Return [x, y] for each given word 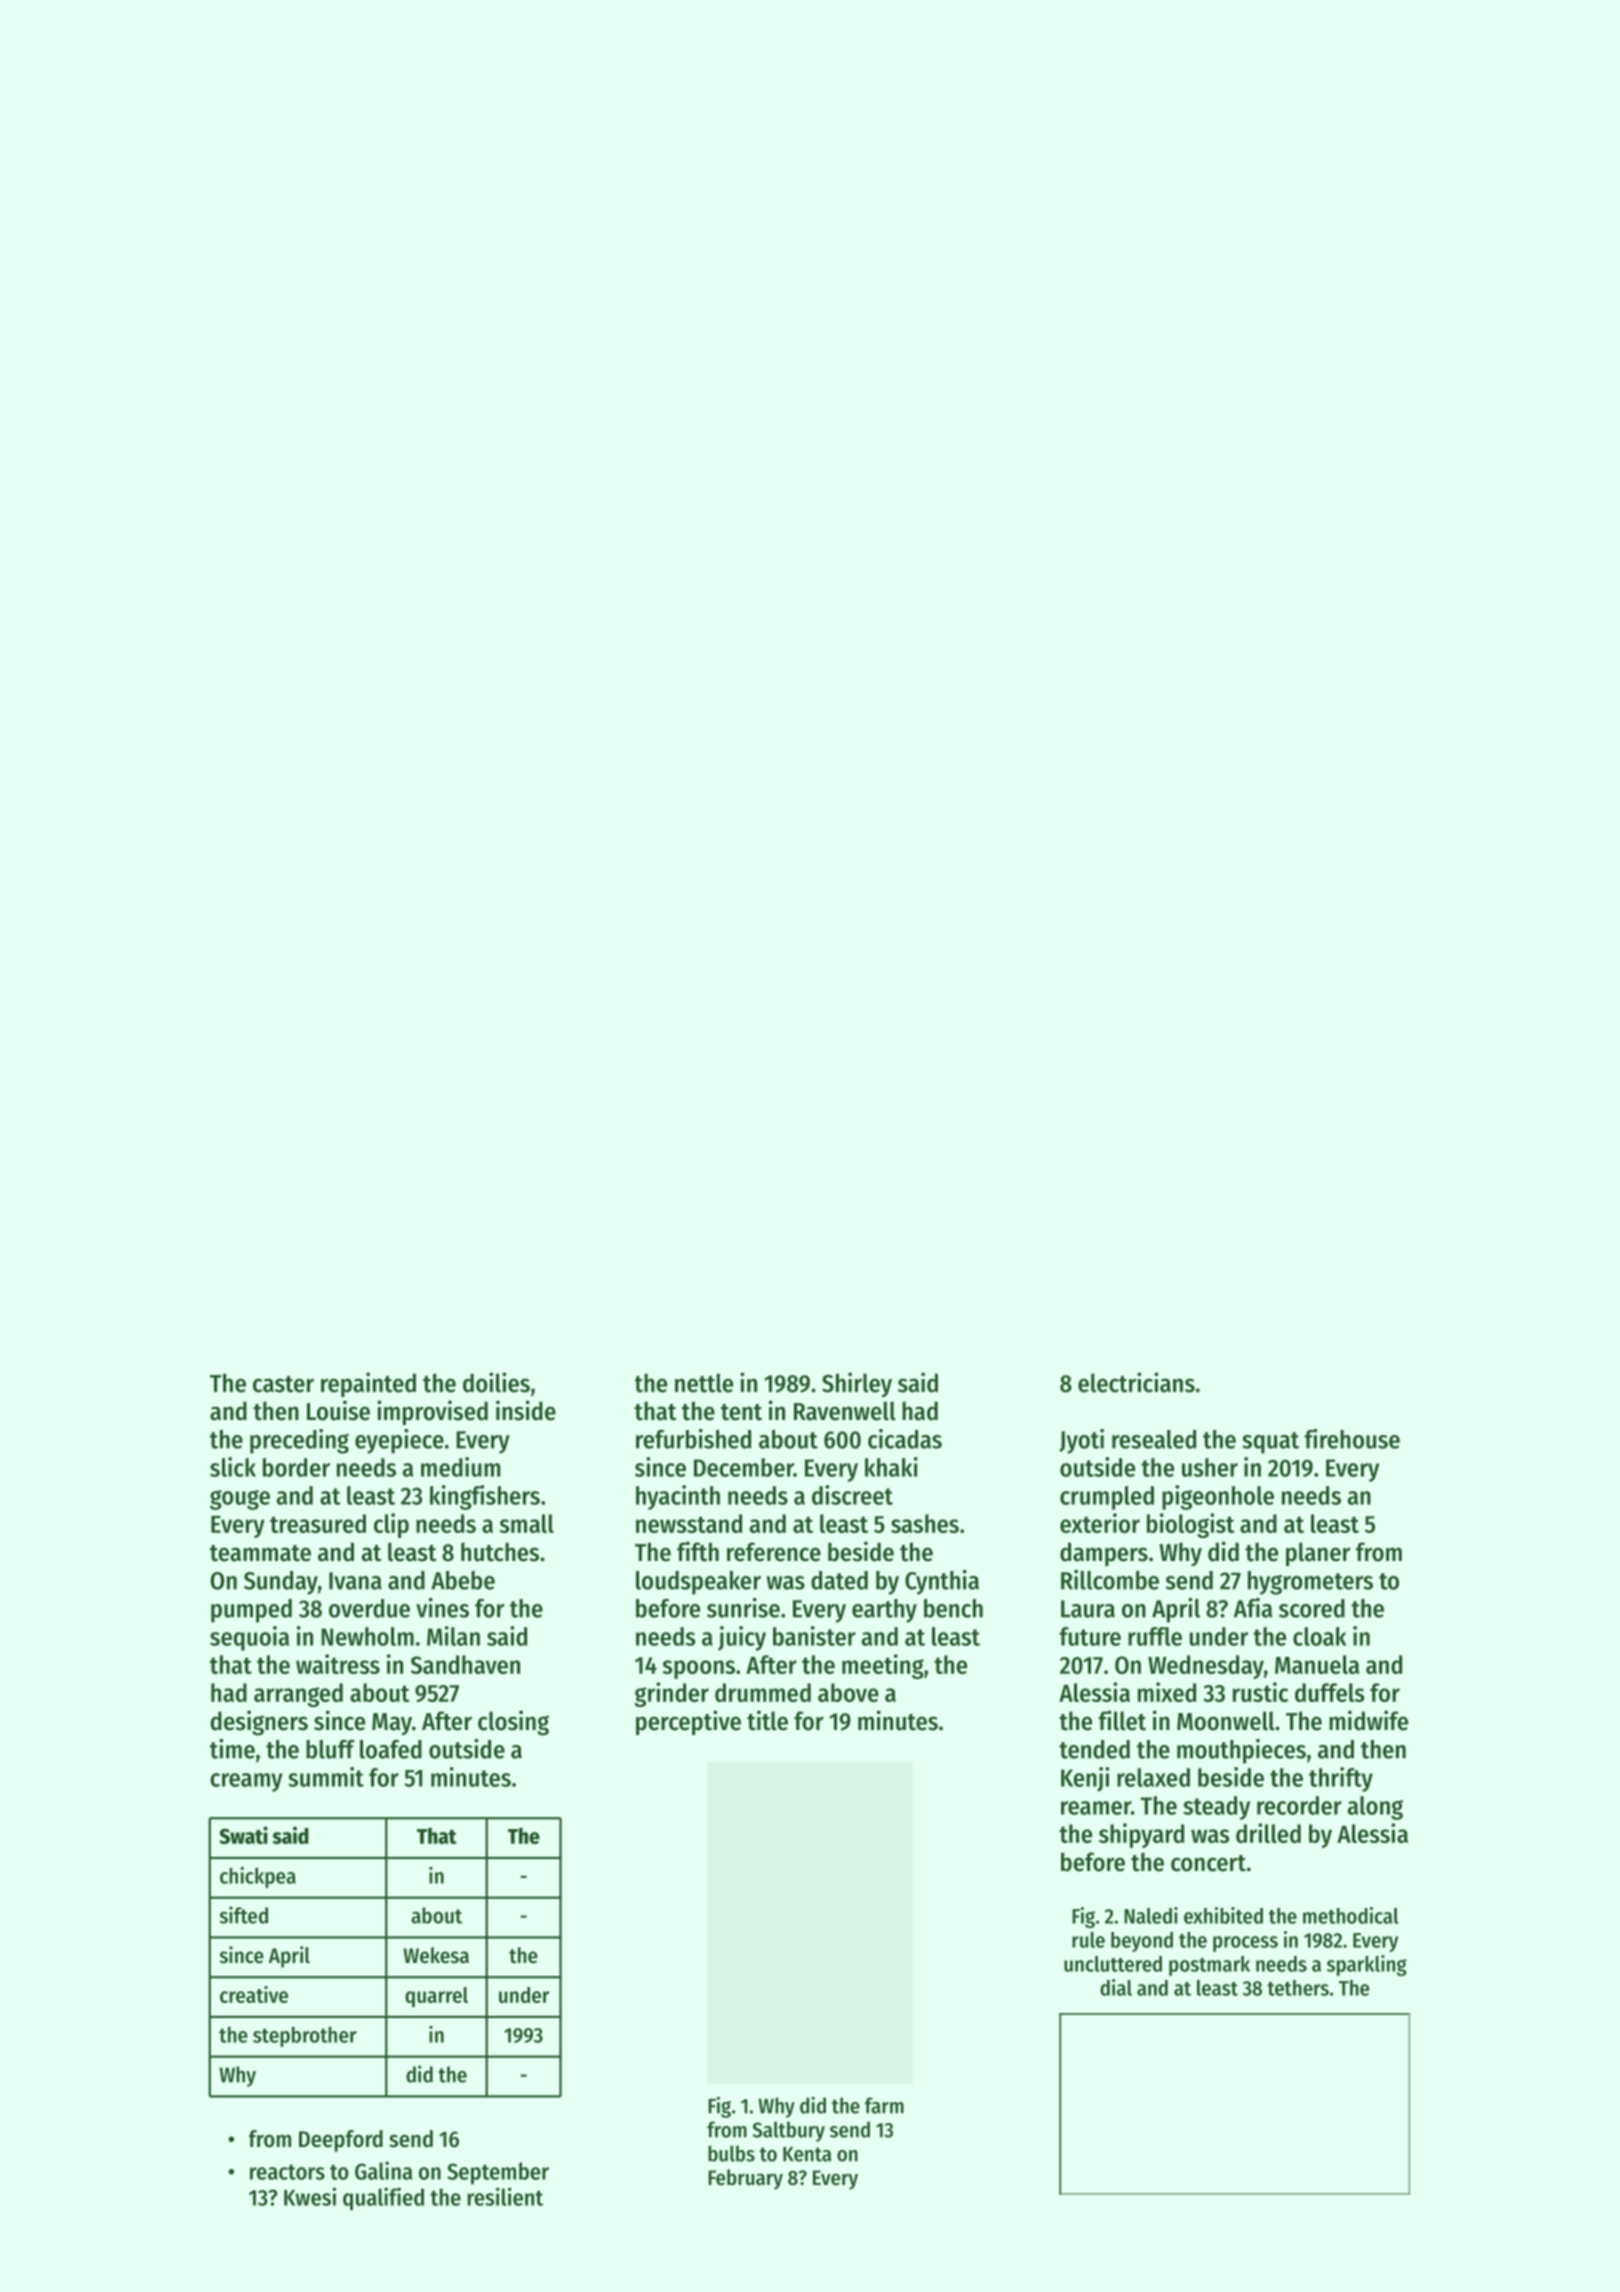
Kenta [807, 2154]
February [745, 2179]
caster [283, 1384]
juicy [742, 1638]
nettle [704, 1383]
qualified [383, 2199]
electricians [1136, 1382]
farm [884, 2105]
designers [259, 1723]
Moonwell [1226, 1721]
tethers [1298, 1988]
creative [254, 1994]
